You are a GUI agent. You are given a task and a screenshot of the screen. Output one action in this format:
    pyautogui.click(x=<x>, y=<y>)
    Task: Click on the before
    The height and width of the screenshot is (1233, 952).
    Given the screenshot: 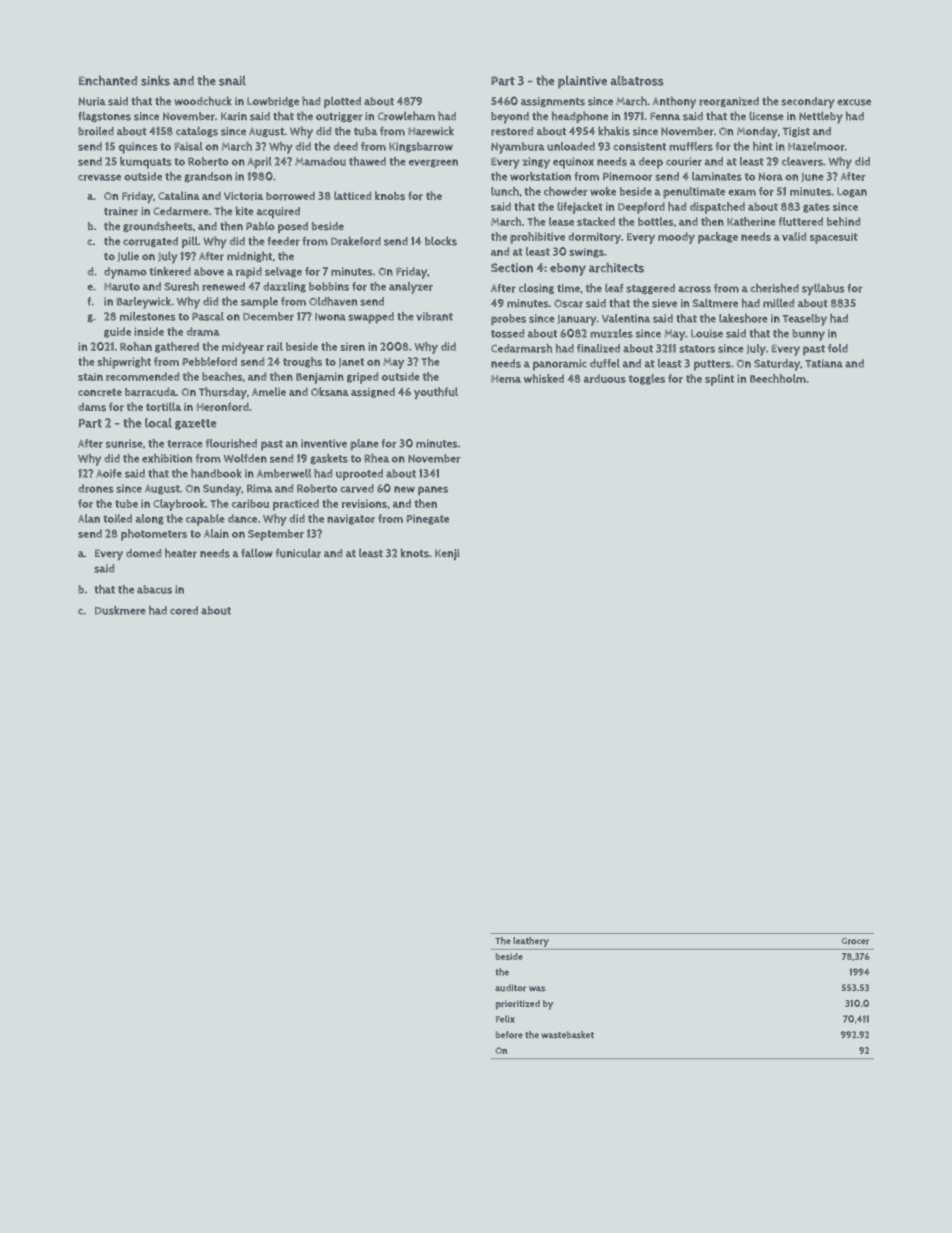 What is the action you would take?
    pyautogui.click(x=509, y=1035)
